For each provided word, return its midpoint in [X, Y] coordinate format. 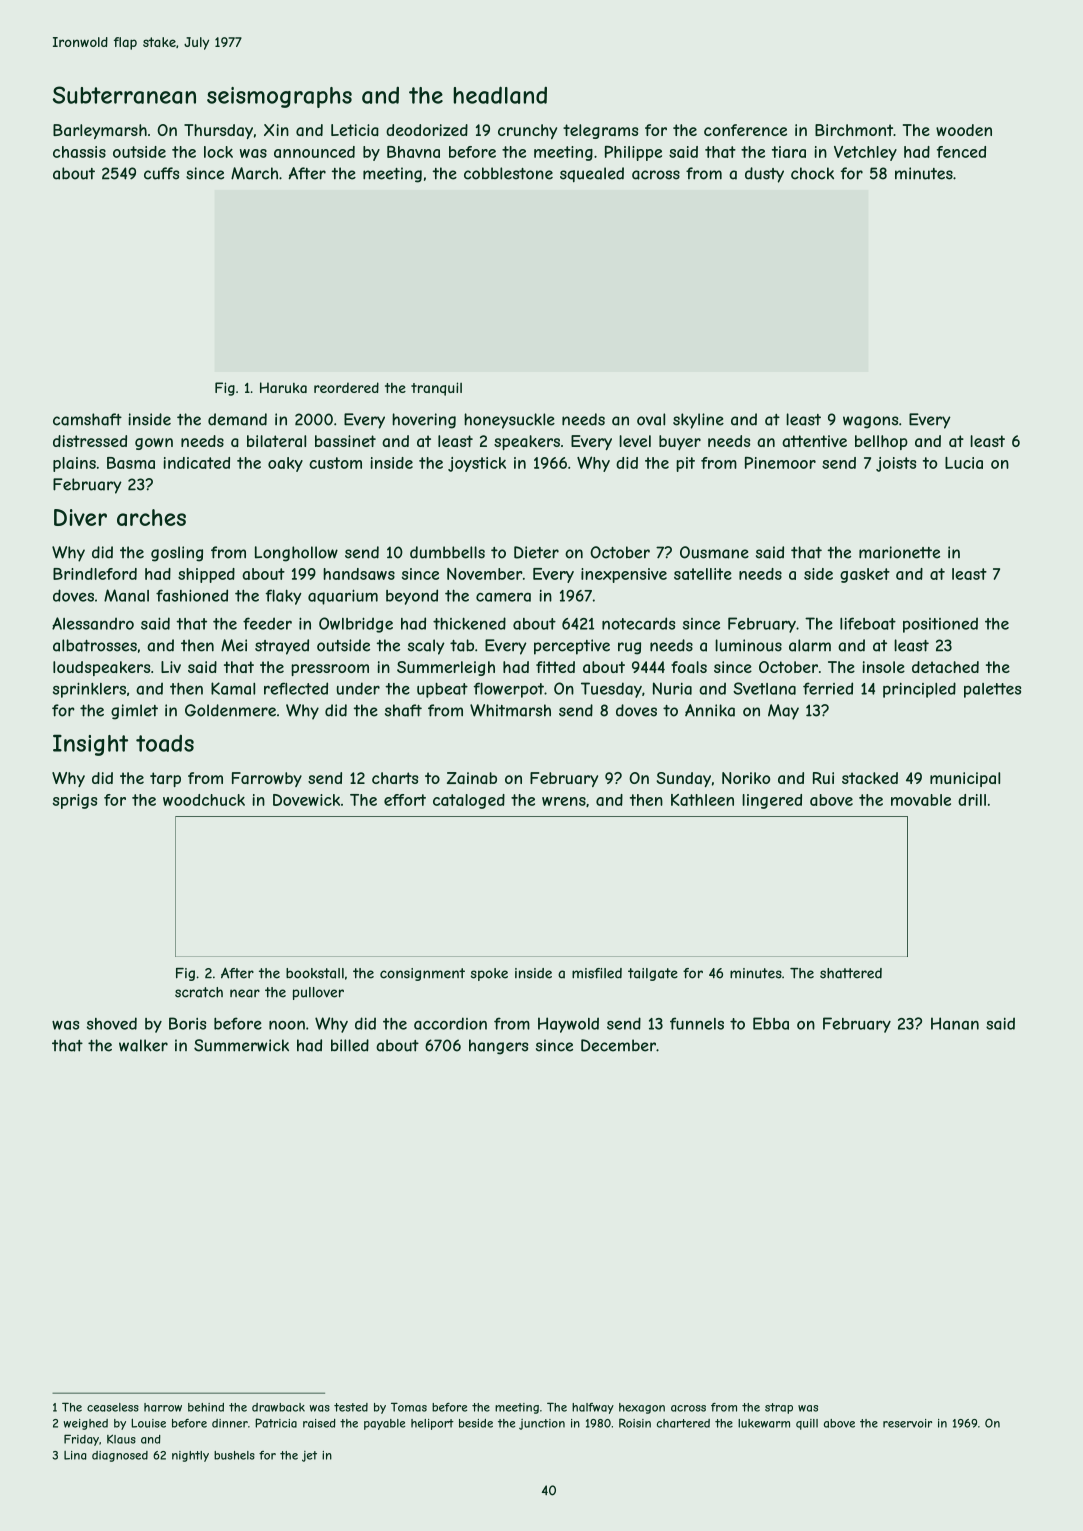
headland [500, 95]
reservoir [907, 1423]
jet [309, 1456]
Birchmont [854, 130]
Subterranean [124, 95]
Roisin [635, 1423]
